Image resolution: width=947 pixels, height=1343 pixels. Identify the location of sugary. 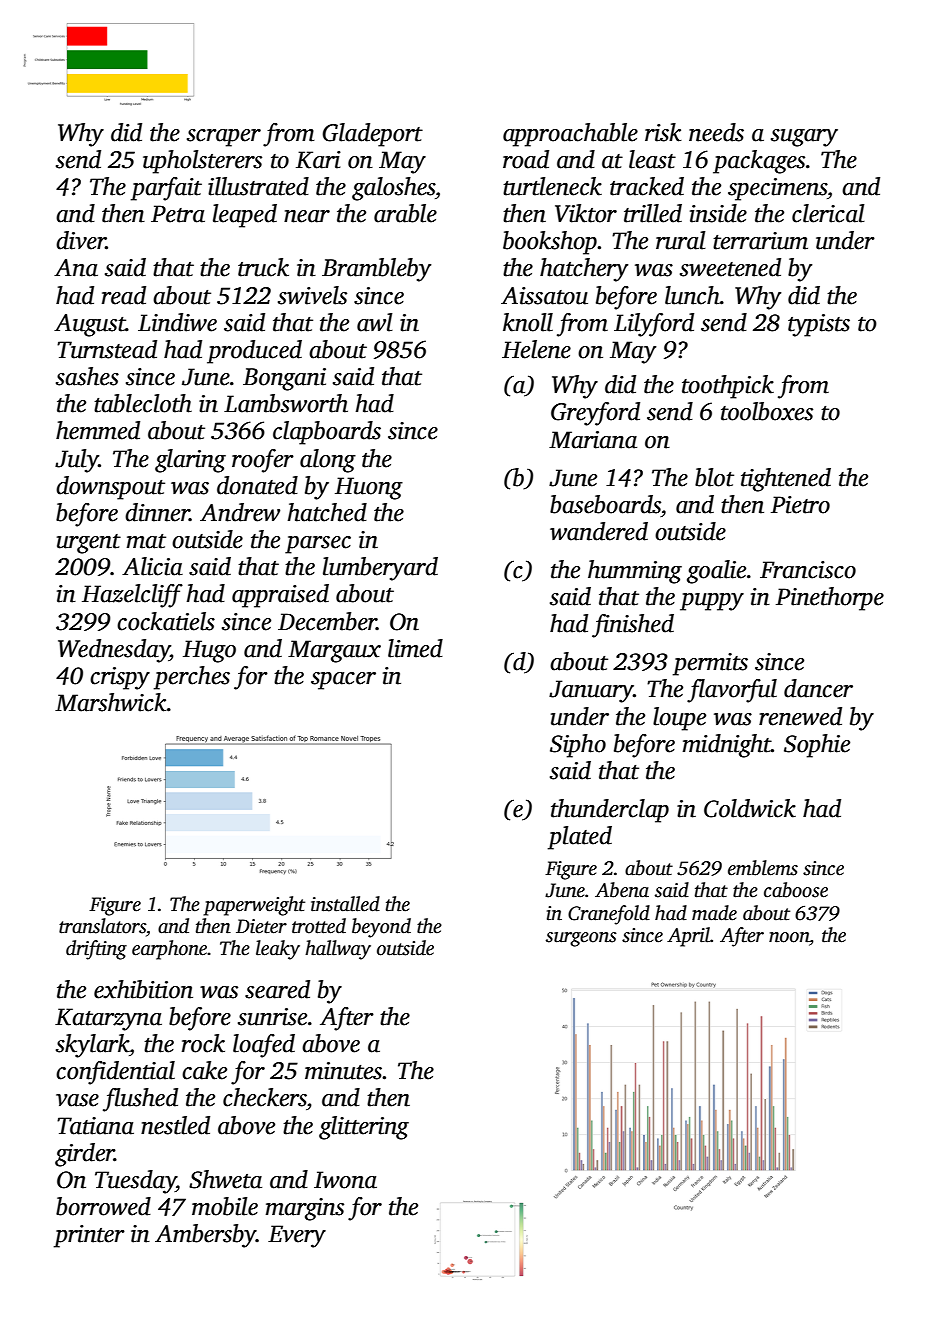
(804, 138).
